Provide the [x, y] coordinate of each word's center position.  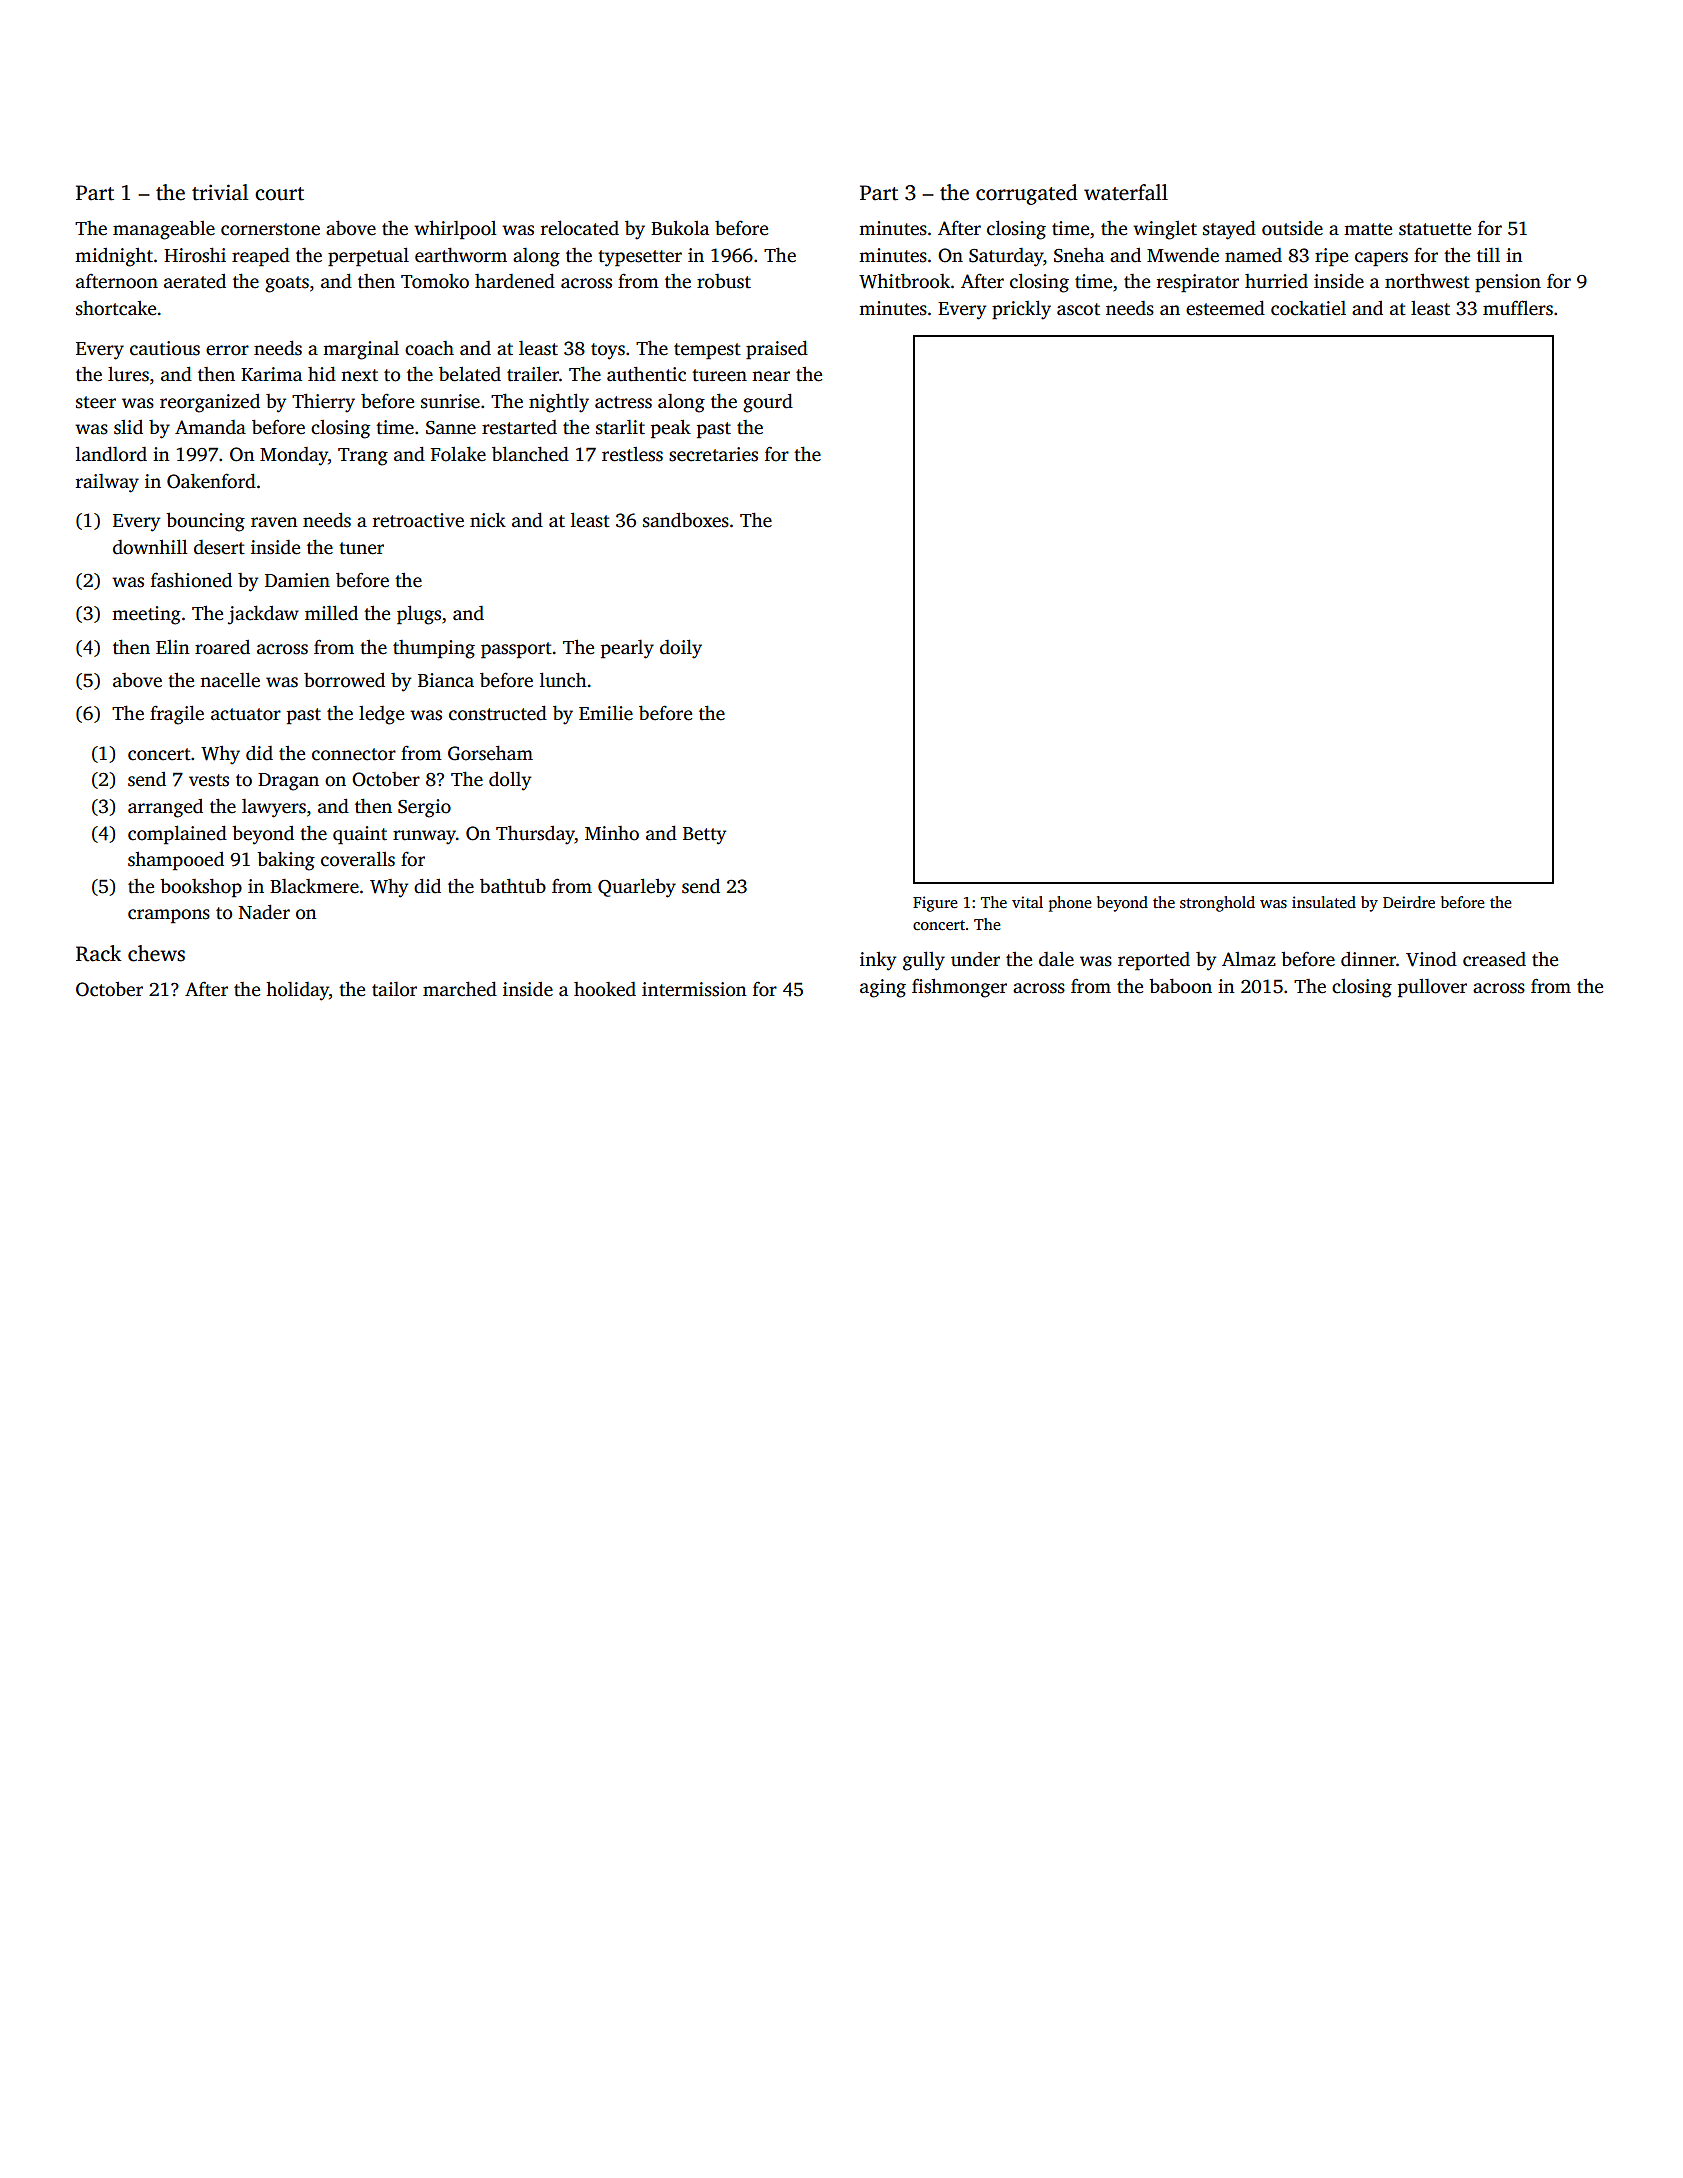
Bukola [680, 228]
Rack [99, 953]
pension [1508, 283]
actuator [246, 714]
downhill [150, 547]
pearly [627, 649]
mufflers [1518, 308]
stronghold [1217, 904]
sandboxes [686, 520]
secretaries [713, 454]
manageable [164, 230]
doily [681, 649]
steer [96, 402]
